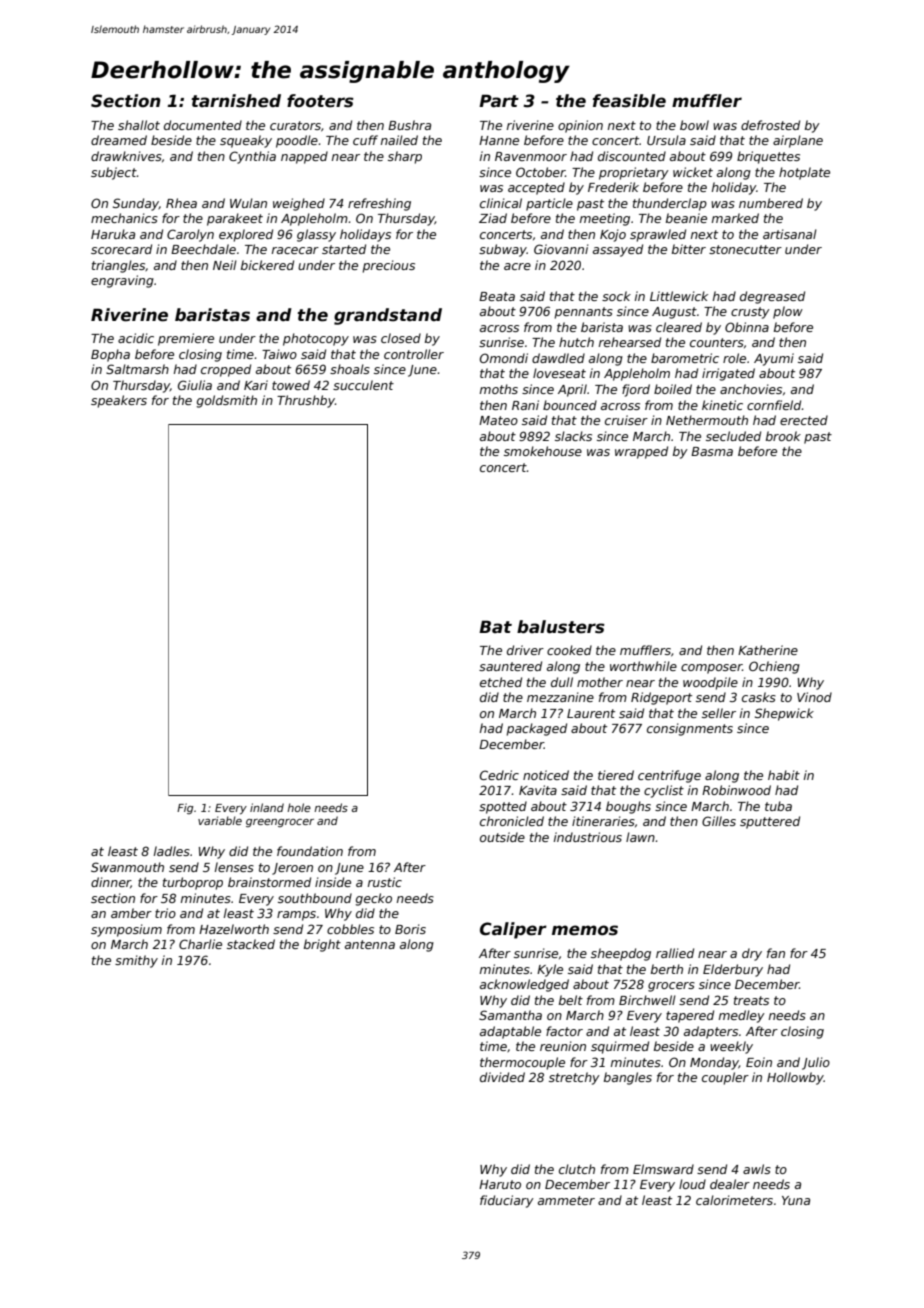 Image resolution: width=924 pixels, height=1308 pixels. I want to click on plow, so click(788, 312).
